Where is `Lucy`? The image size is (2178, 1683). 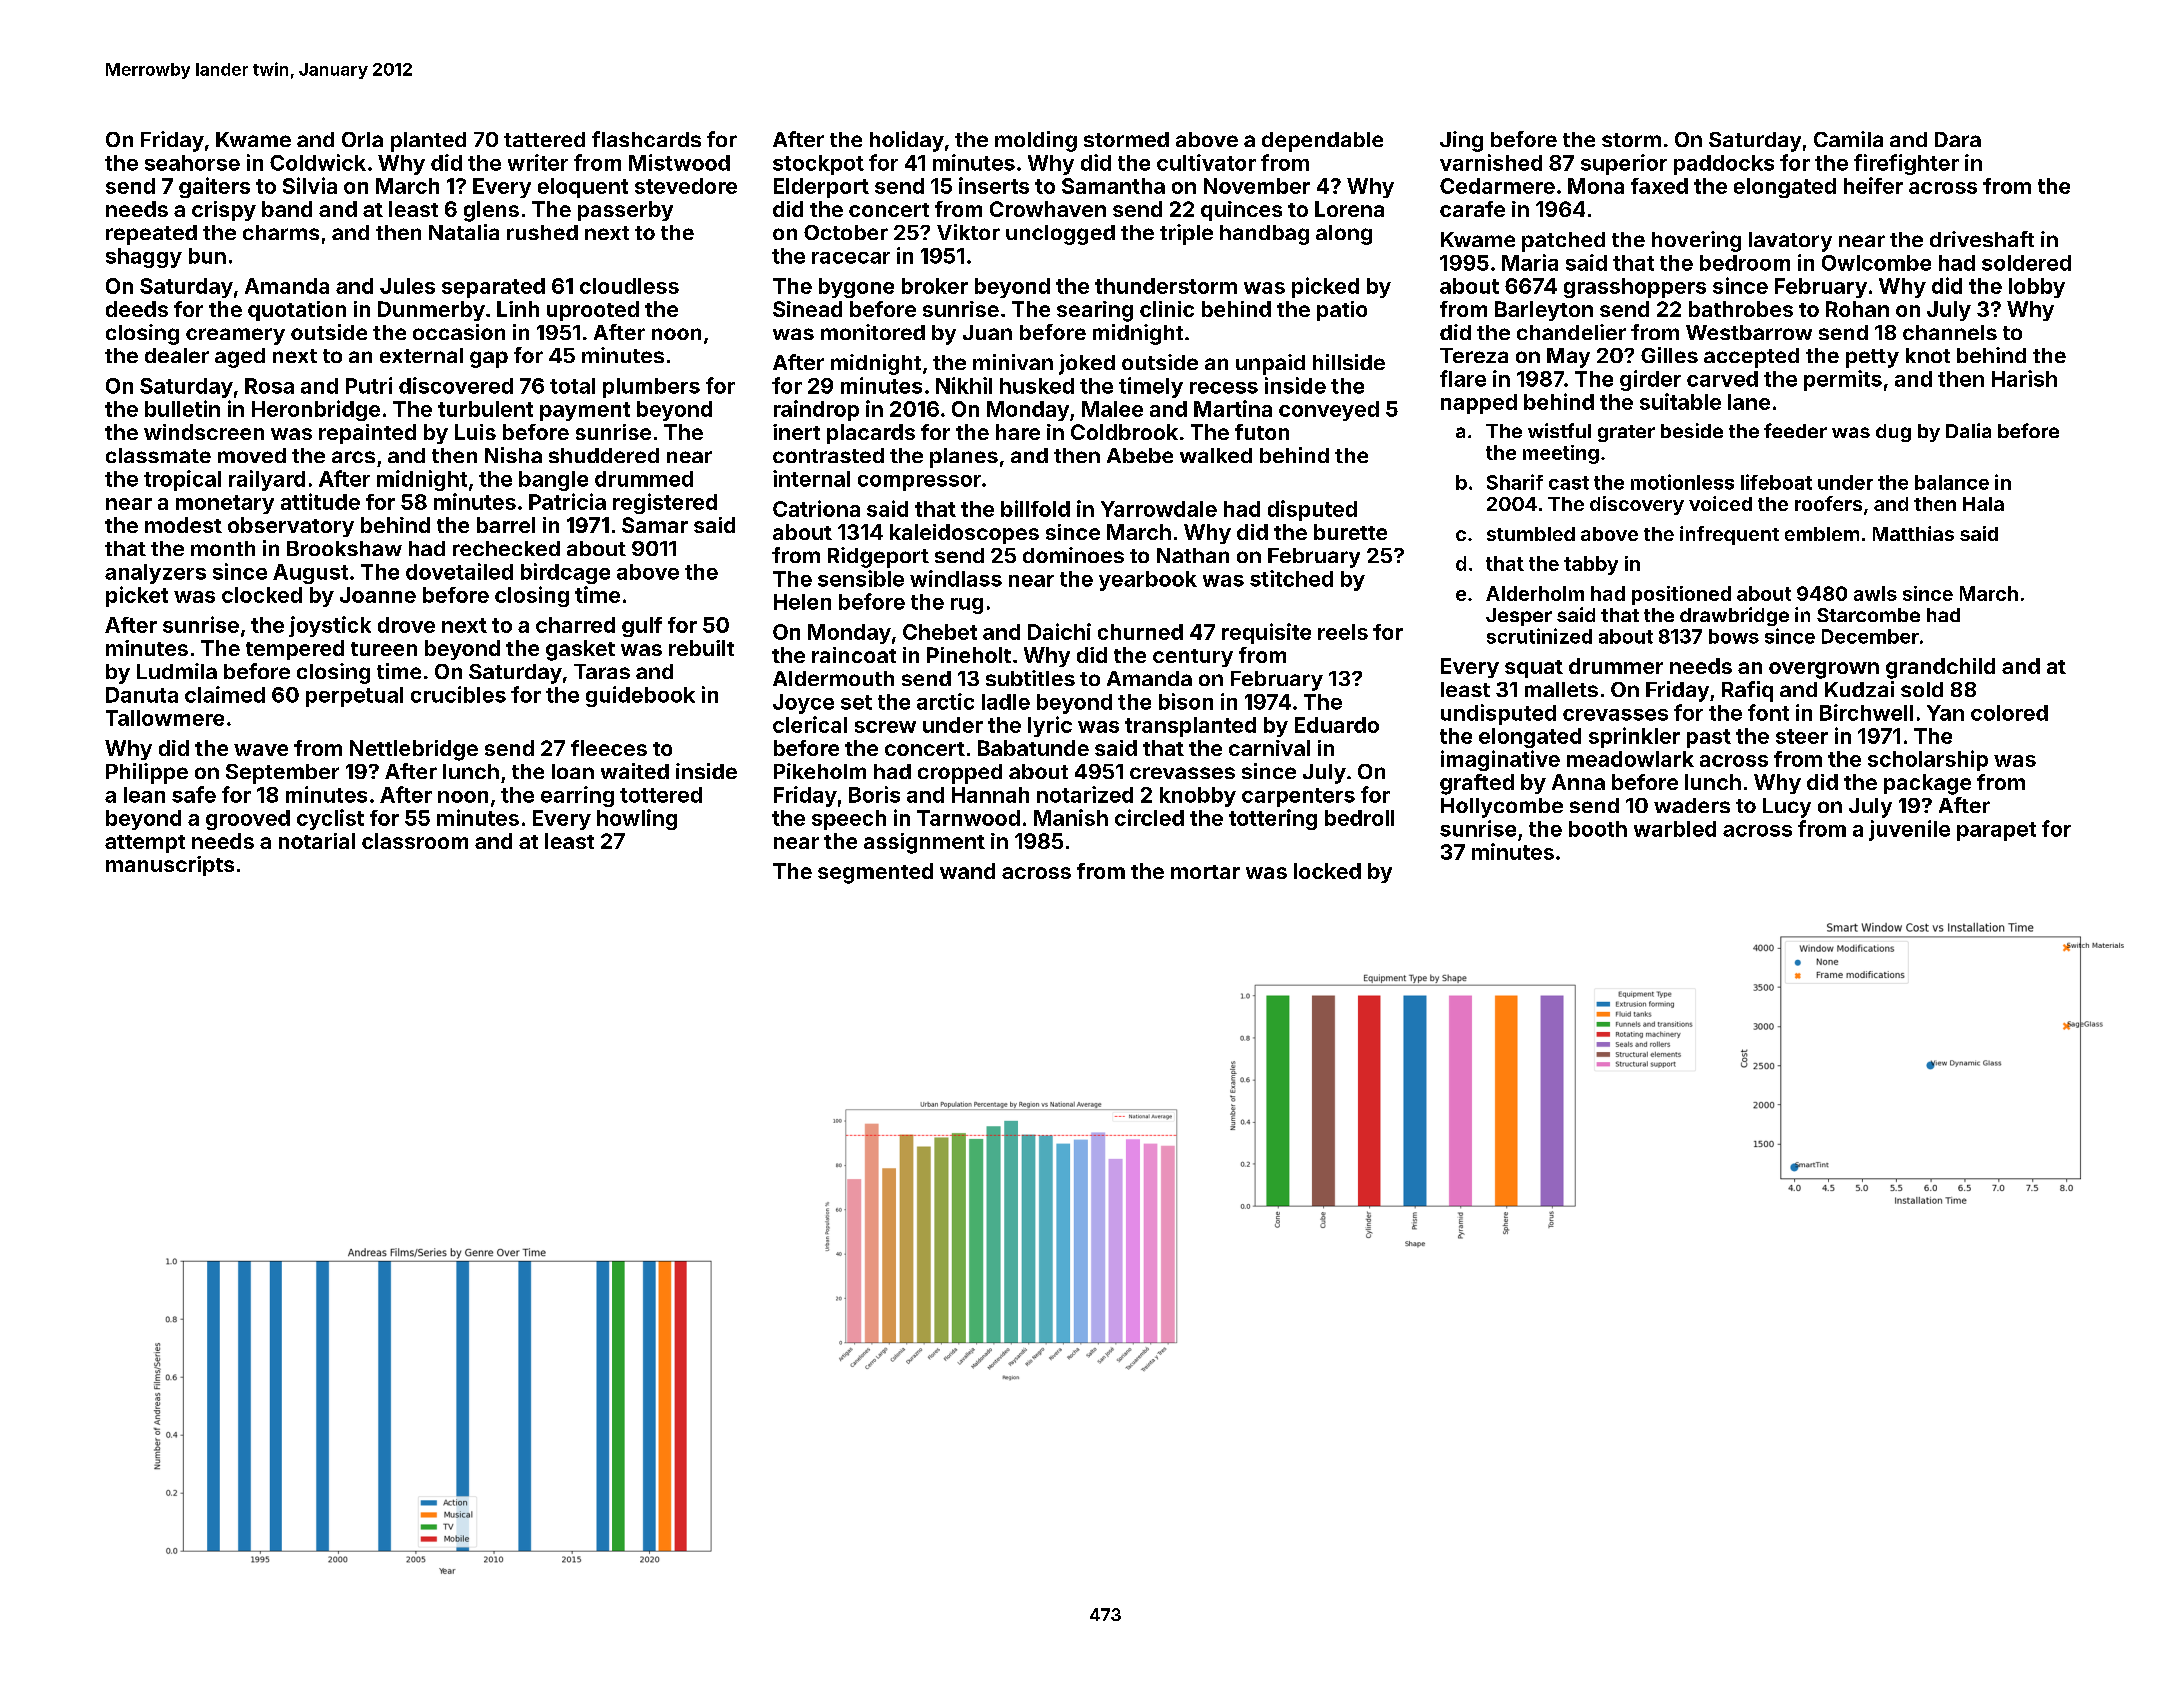 Lucy is located at coordinates (1787, 808).
